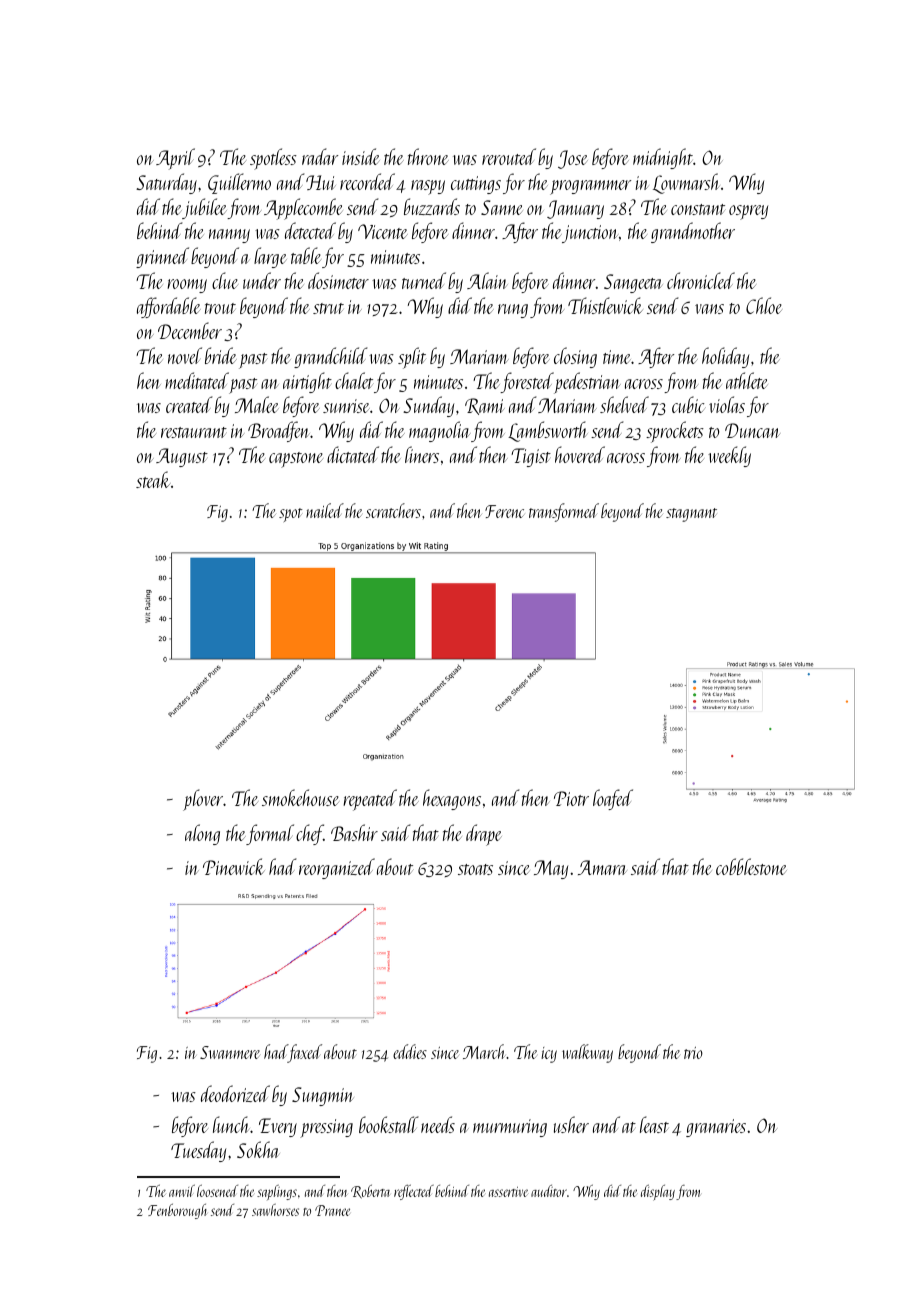  I want to click on loafed, so click(613, 799).
